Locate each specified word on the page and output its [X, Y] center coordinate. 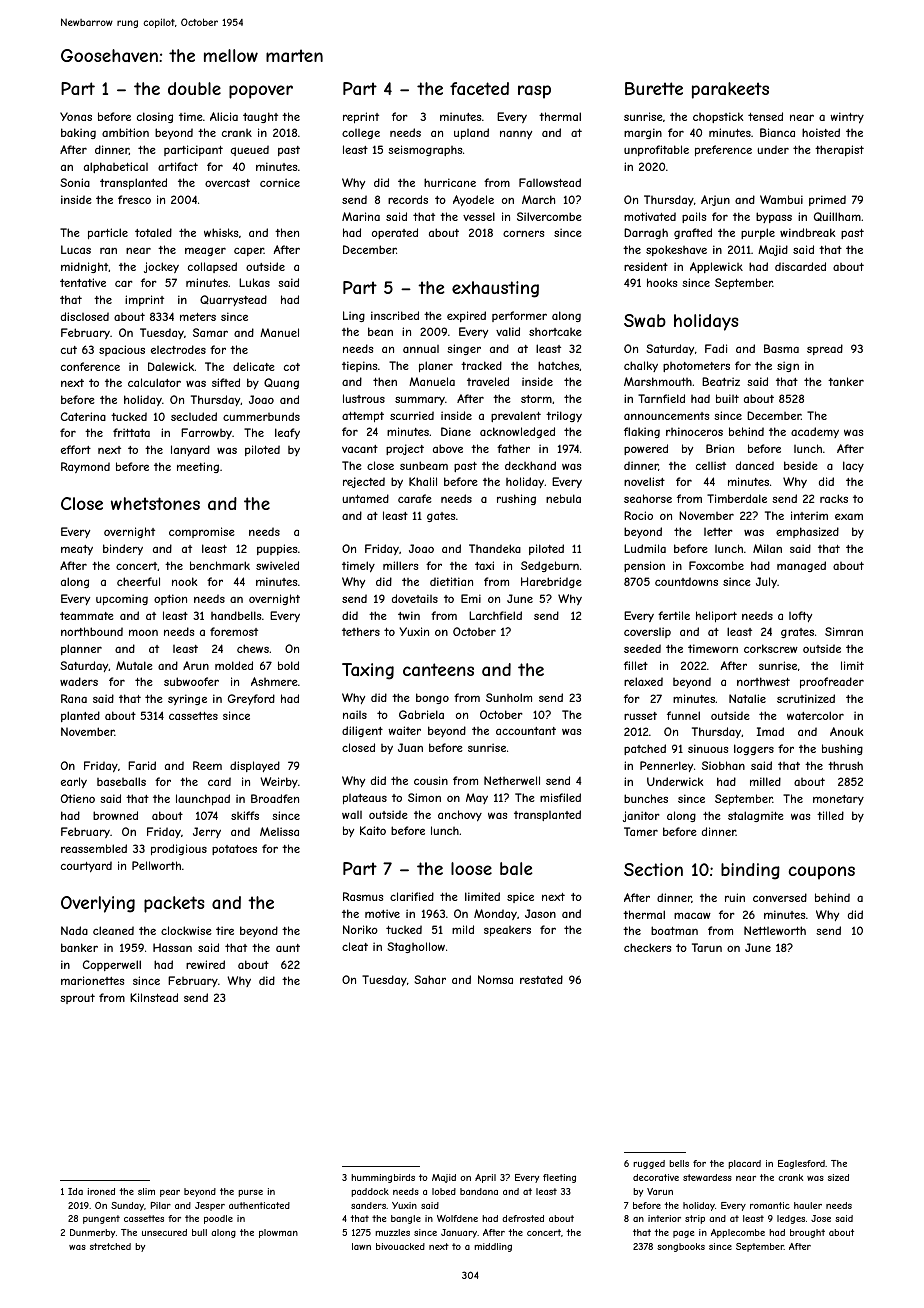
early [74, 782]
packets [174, 904]
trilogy [564, 416]
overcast [227, 183]
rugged [649, 1164]
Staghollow [416, 947]
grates [797, 633]
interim [809, 515]
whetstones [155, 503]
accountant [526, 731]
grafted [693, 233]
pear [170, 1193]
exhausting [495, 289]
